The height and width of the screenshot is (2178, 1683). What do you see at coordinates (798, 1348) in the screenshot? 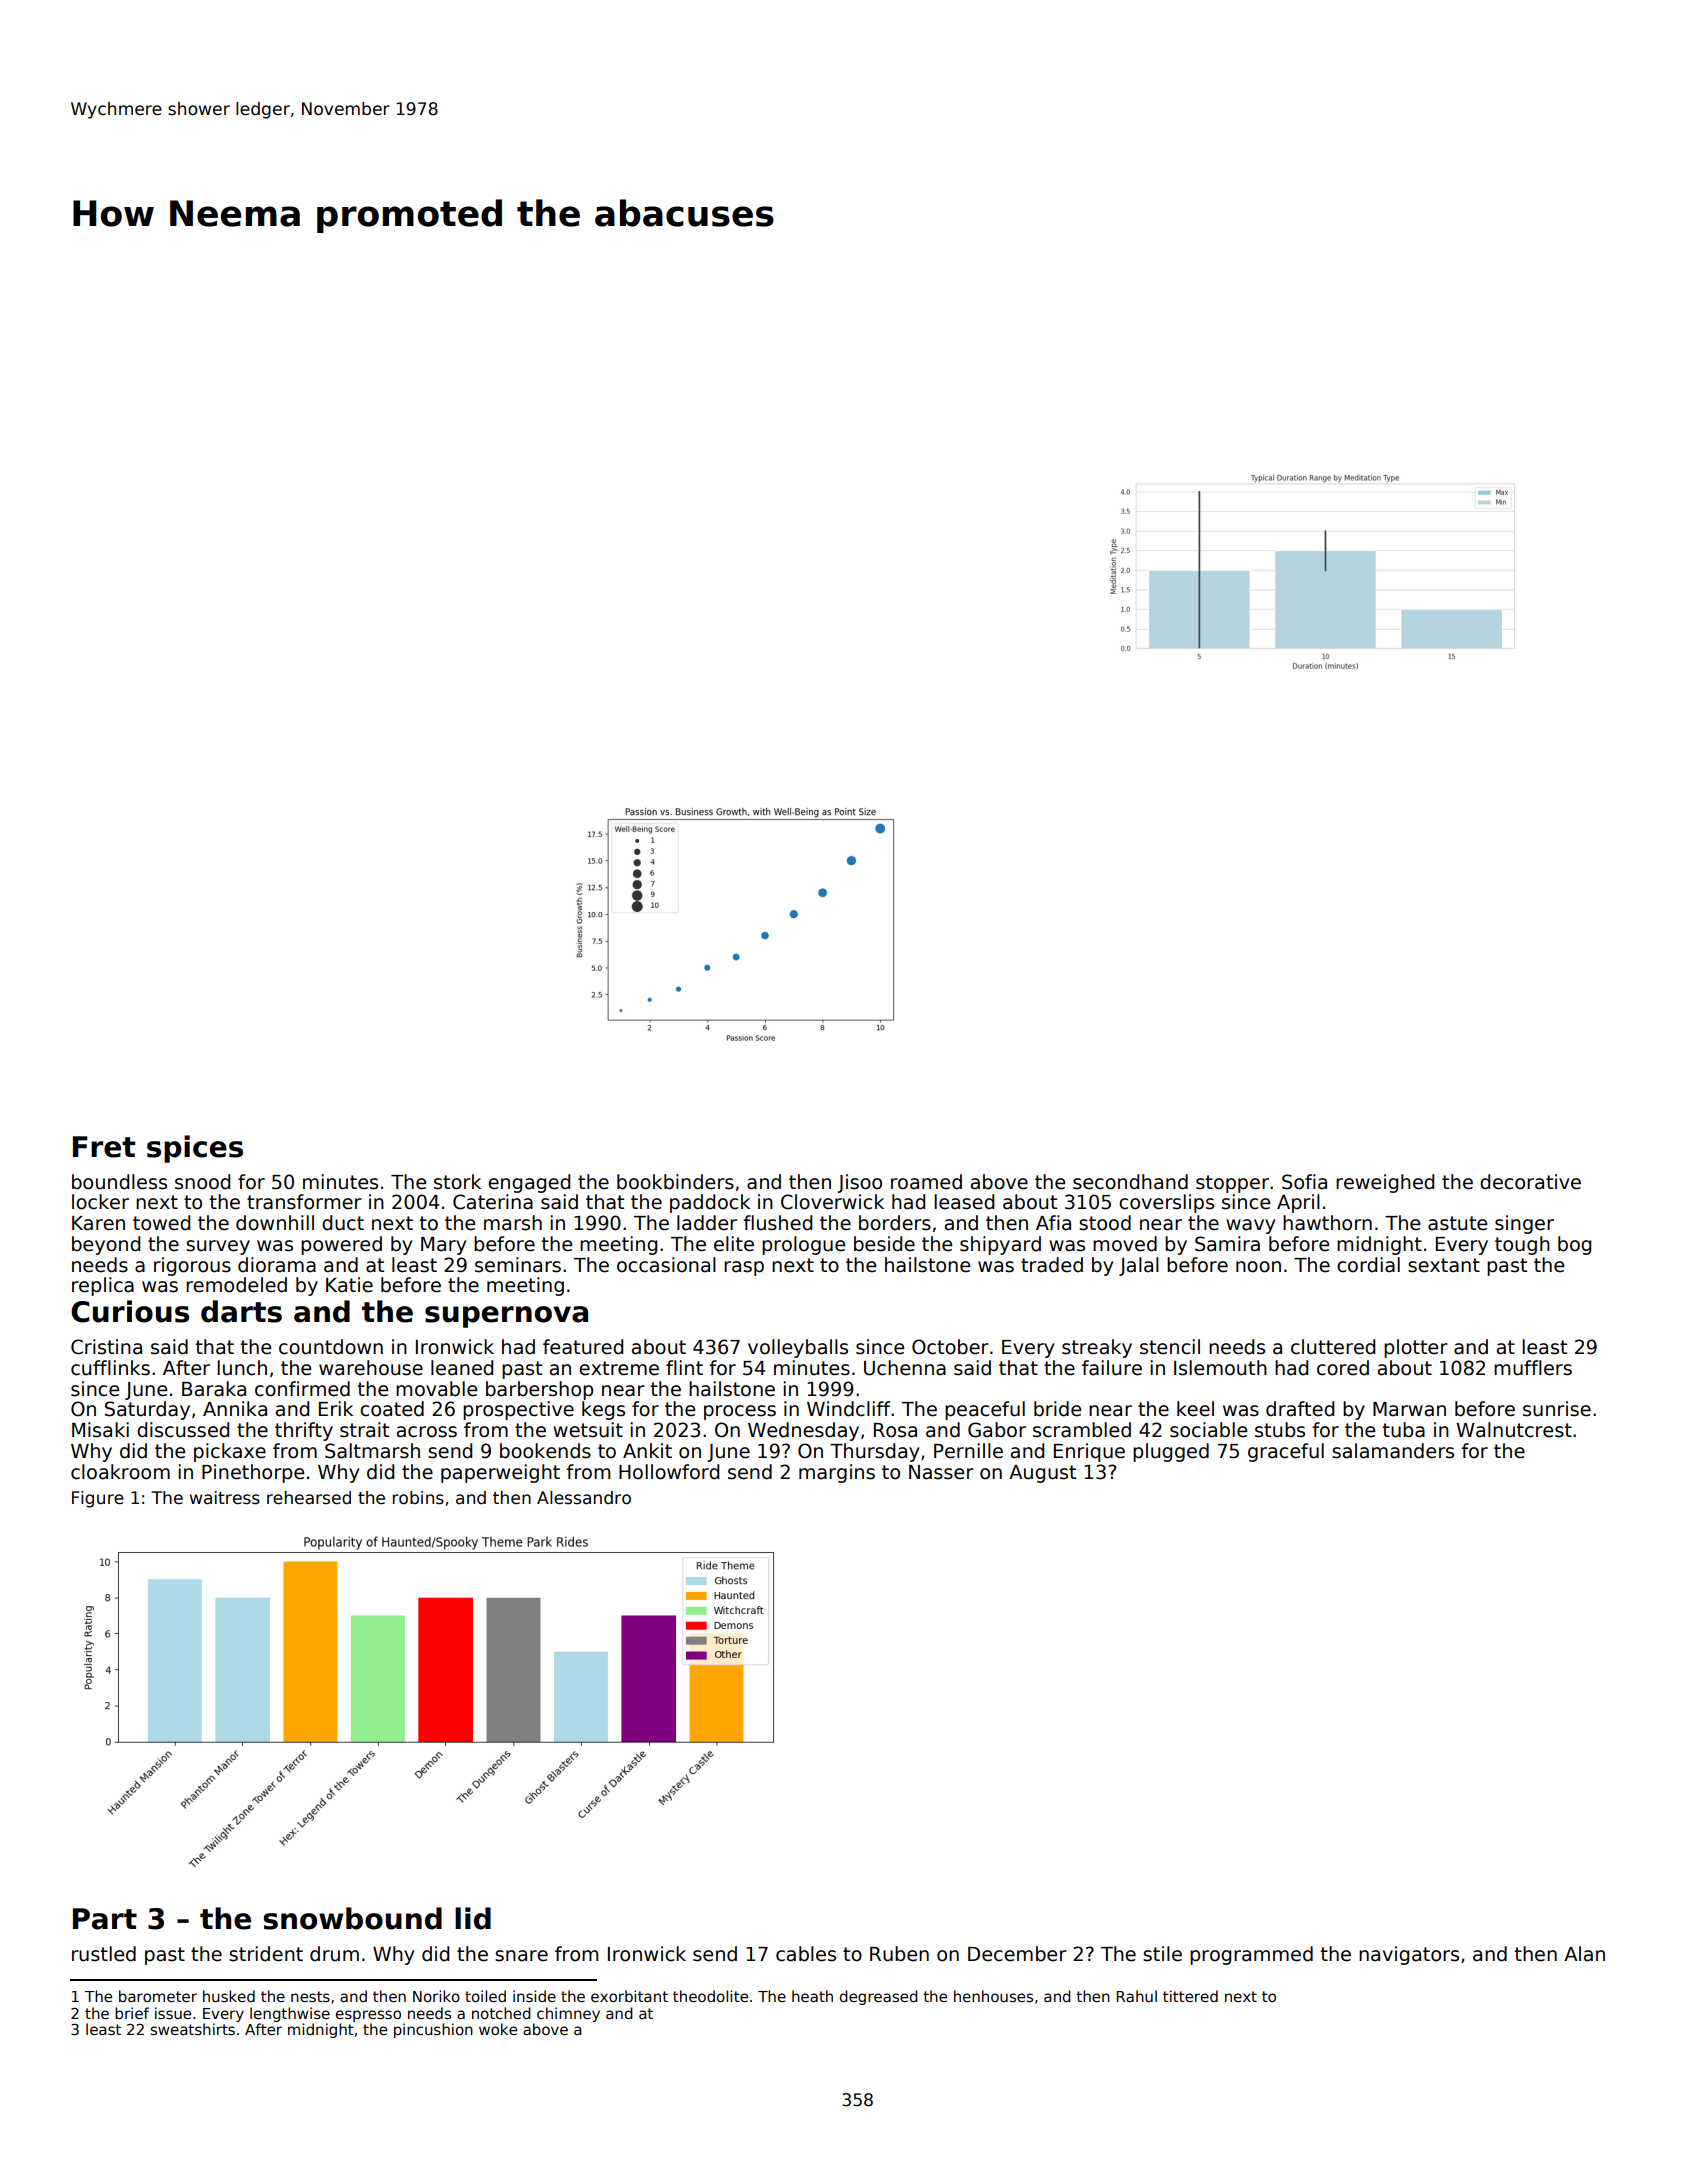
I see `volleyballs` at bounding box center [798, 1348].
